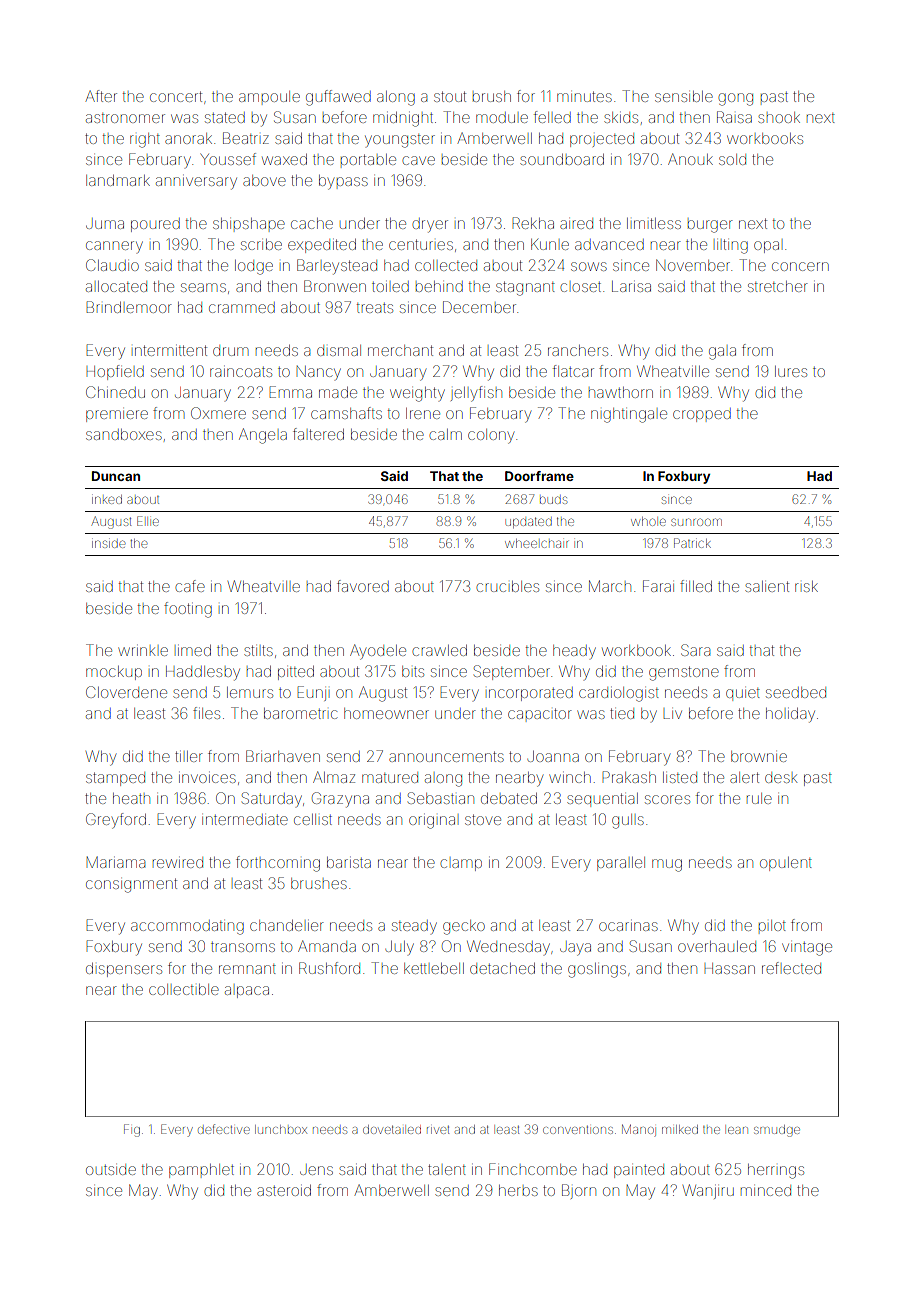  Describe the element at coordinates (621, 392) in the screenshot. I see `hawthorn` at that location.
